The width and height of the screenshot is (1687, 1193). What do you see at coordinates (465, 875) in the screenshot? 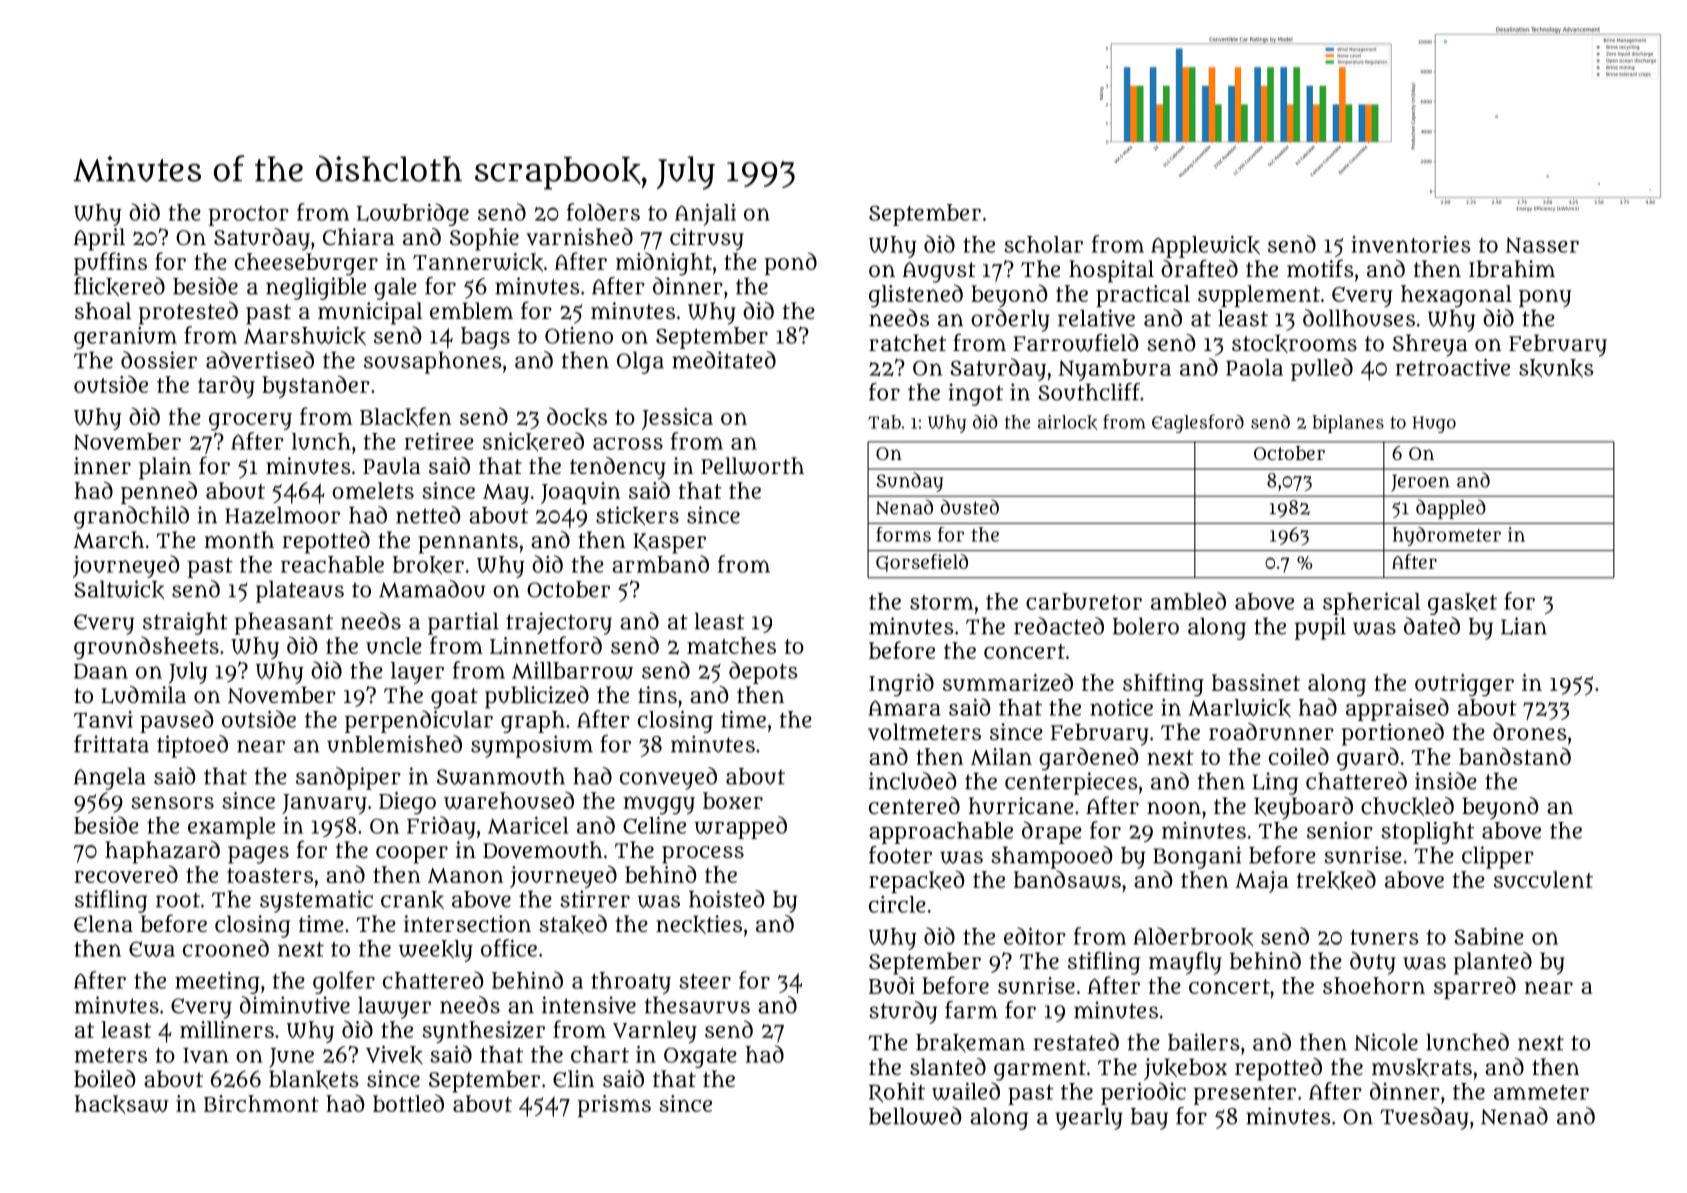
I see `Manon` at bounding box center [465, 875].
